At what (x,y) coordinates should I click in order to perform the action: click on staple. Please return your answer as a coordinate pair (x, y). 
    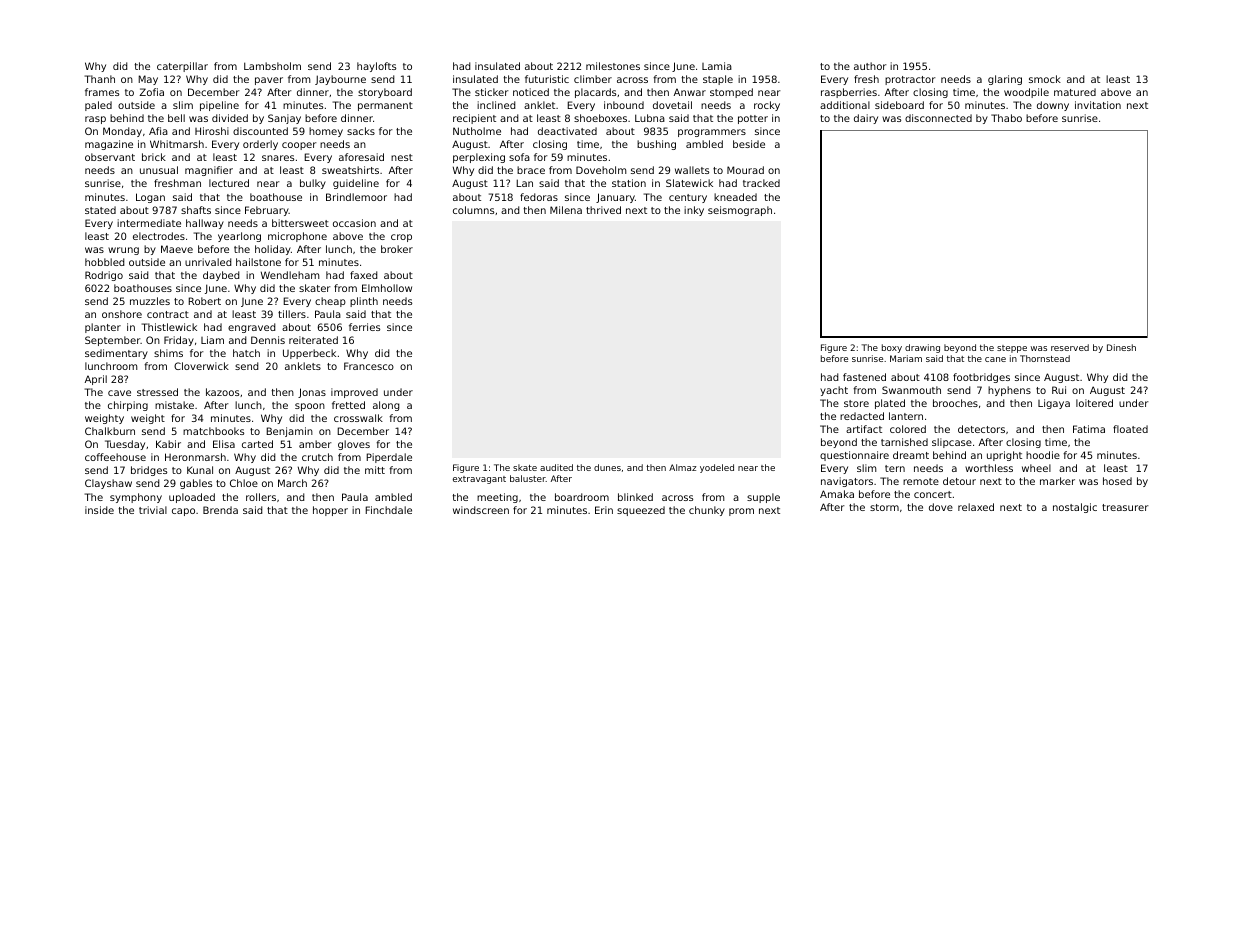
    Looking at the image, I should click on (718, 80).
